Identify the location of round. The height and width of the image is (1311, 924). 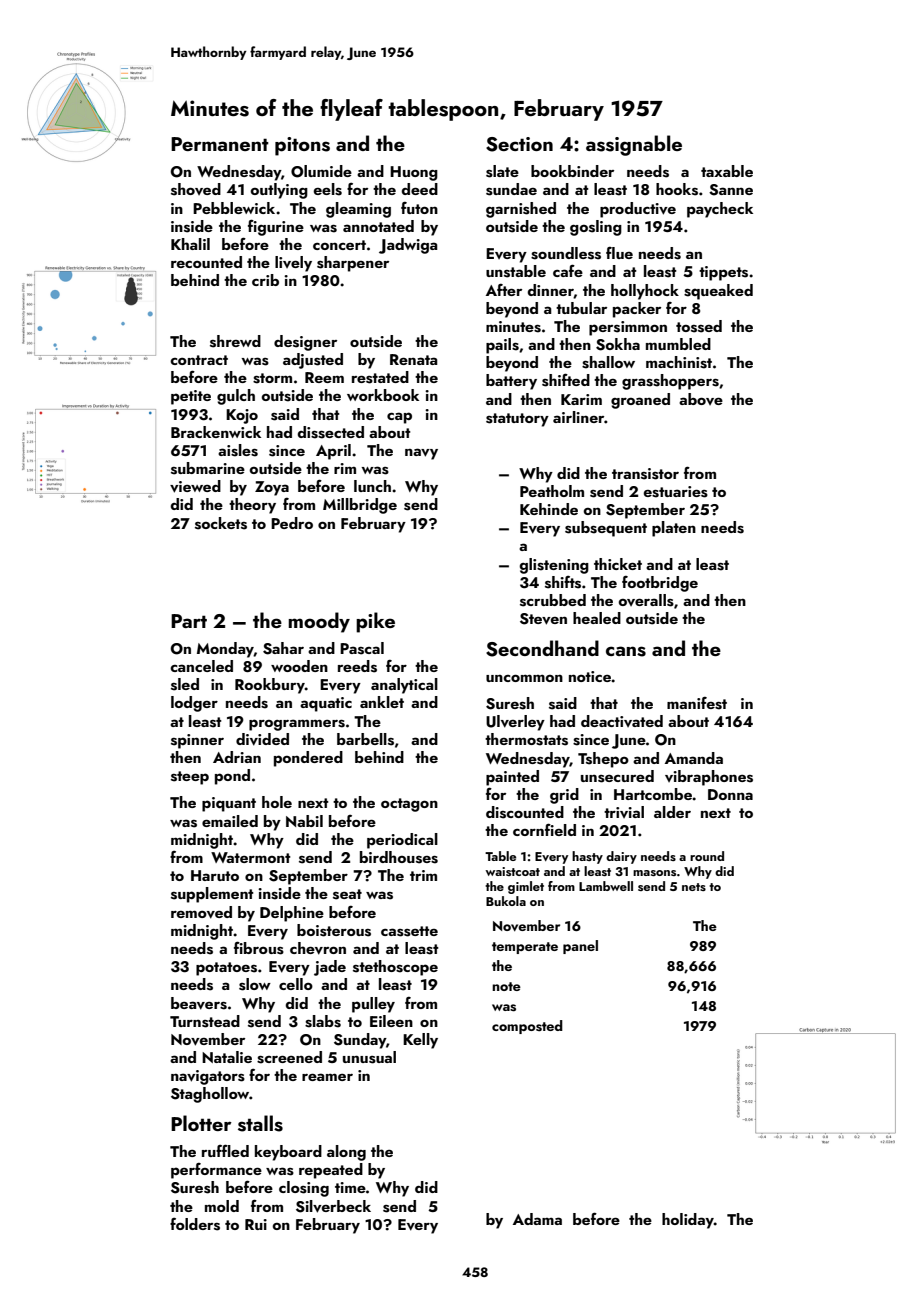
(707, 856).
